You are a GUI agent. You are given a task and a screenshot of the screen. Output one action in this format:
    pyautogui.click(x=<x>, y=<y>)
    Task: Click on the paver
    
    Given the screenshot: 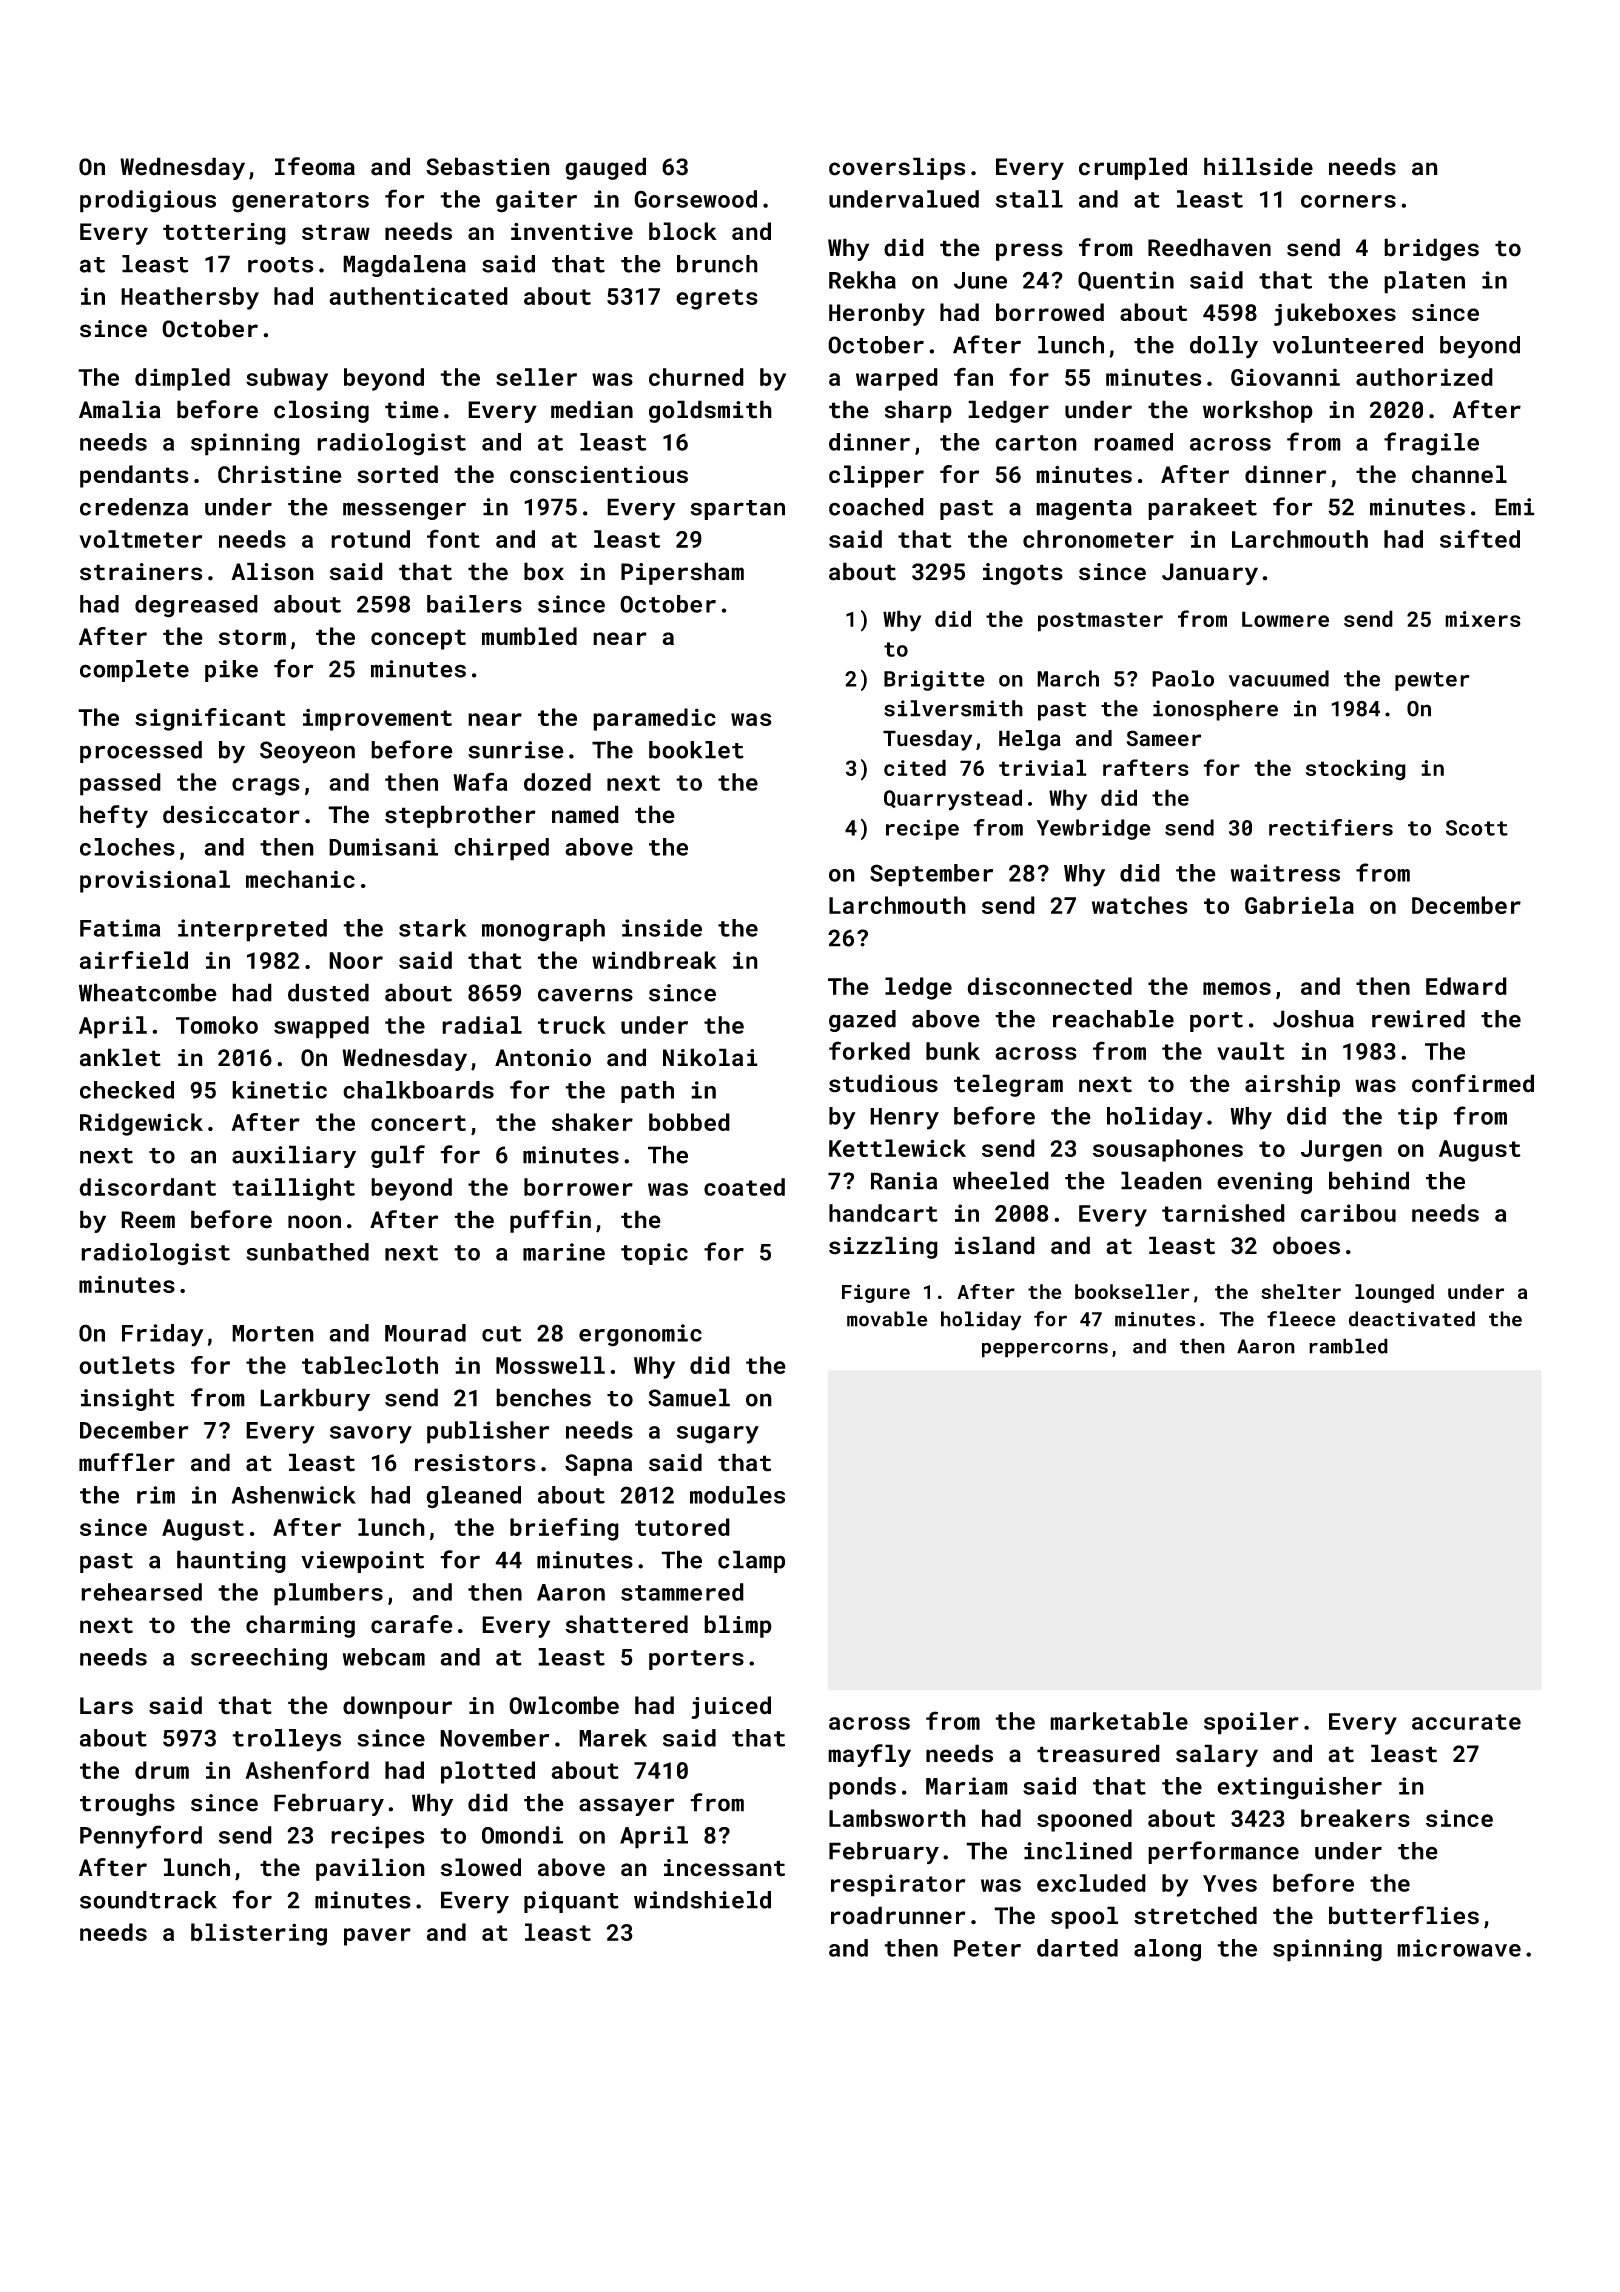 What is the action you would take?
    pyautogui.click(x=377, y=1937)
